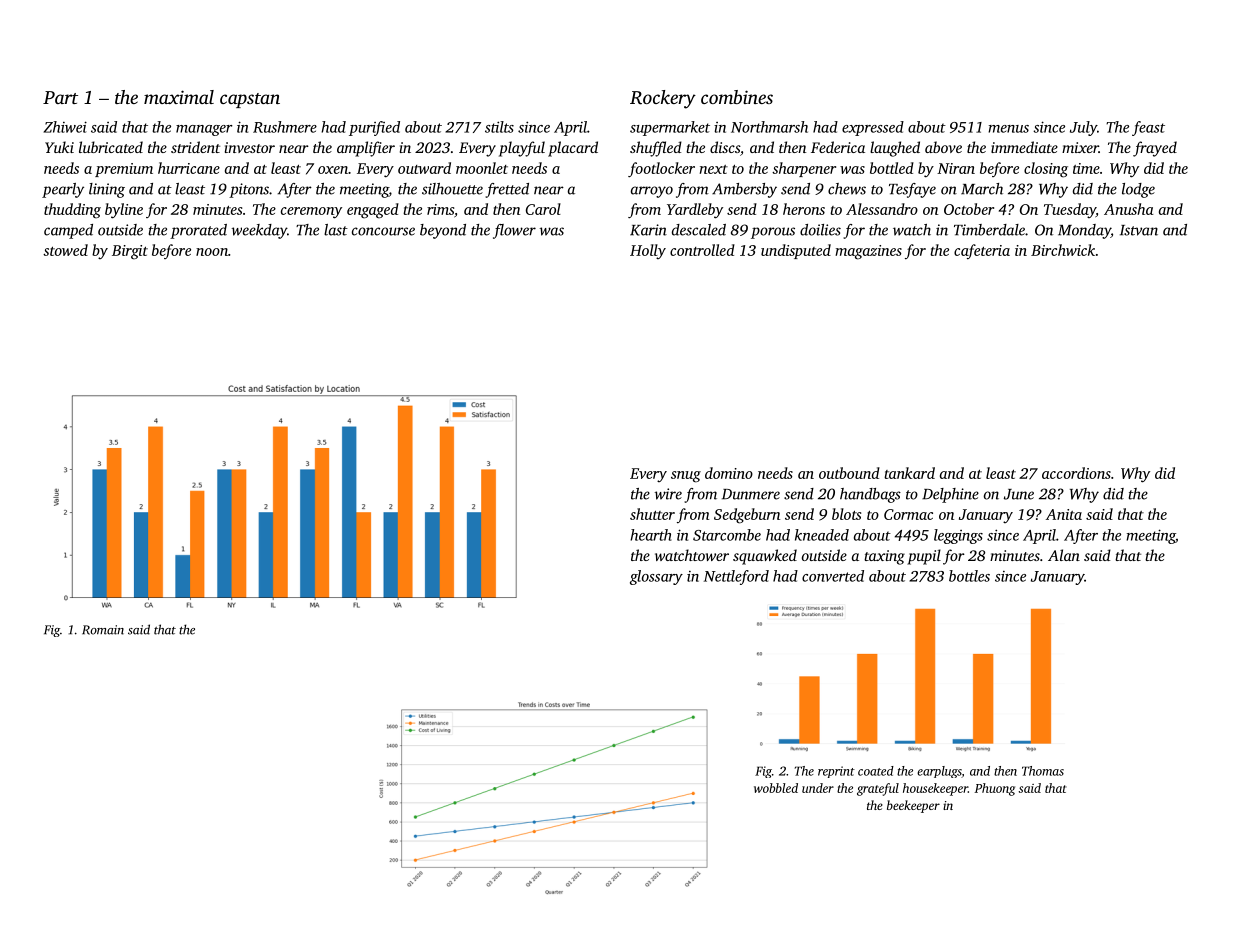 This document has width=1233, height=952. I want to click on noon, so click(212, 252).
